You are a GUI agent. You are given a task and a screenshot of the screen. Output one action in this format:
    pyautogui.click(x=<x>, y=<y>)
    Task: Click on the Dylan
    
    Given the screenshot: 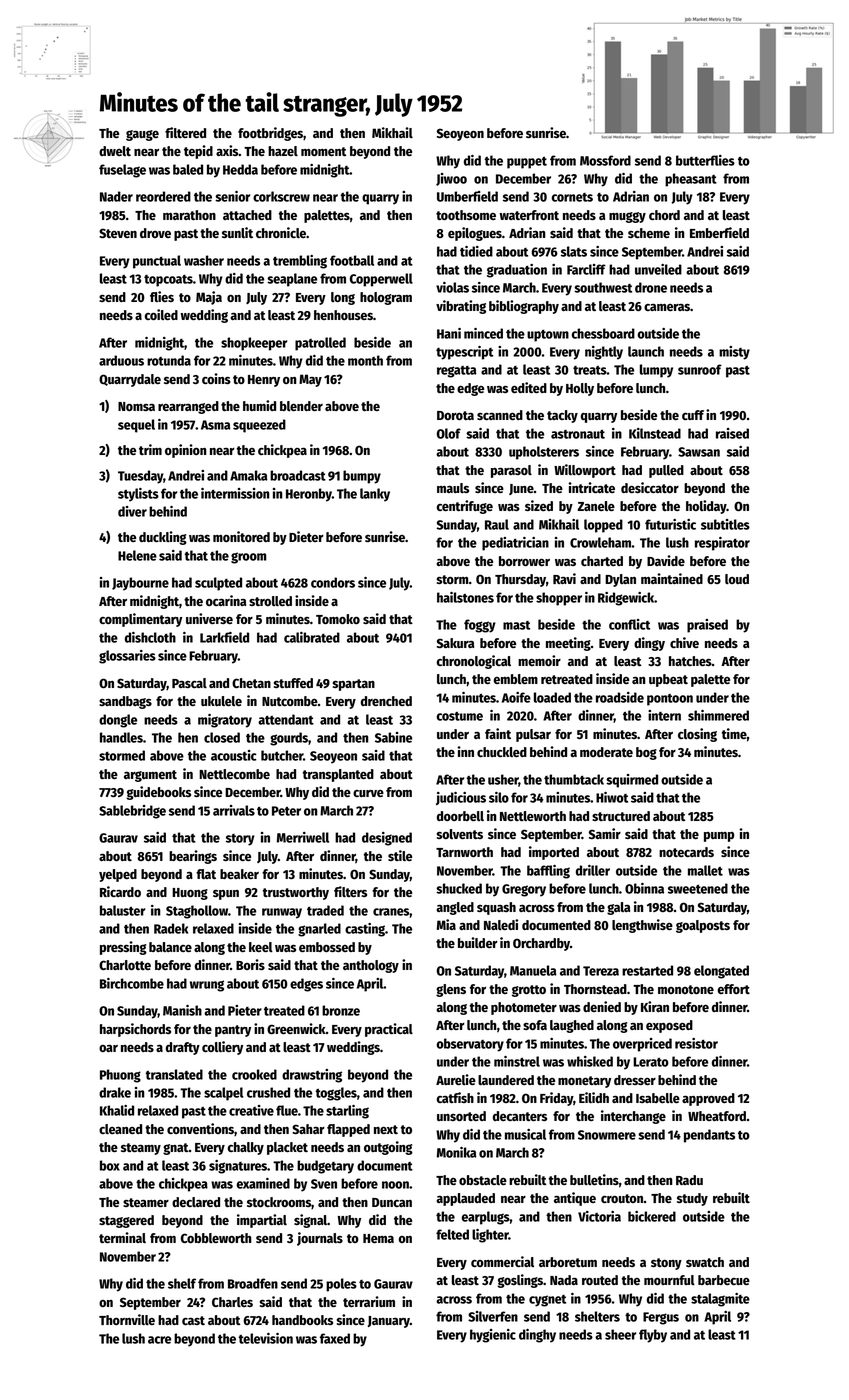 What is the action you would take?
    pyautogui.click(x=620, y=580)
